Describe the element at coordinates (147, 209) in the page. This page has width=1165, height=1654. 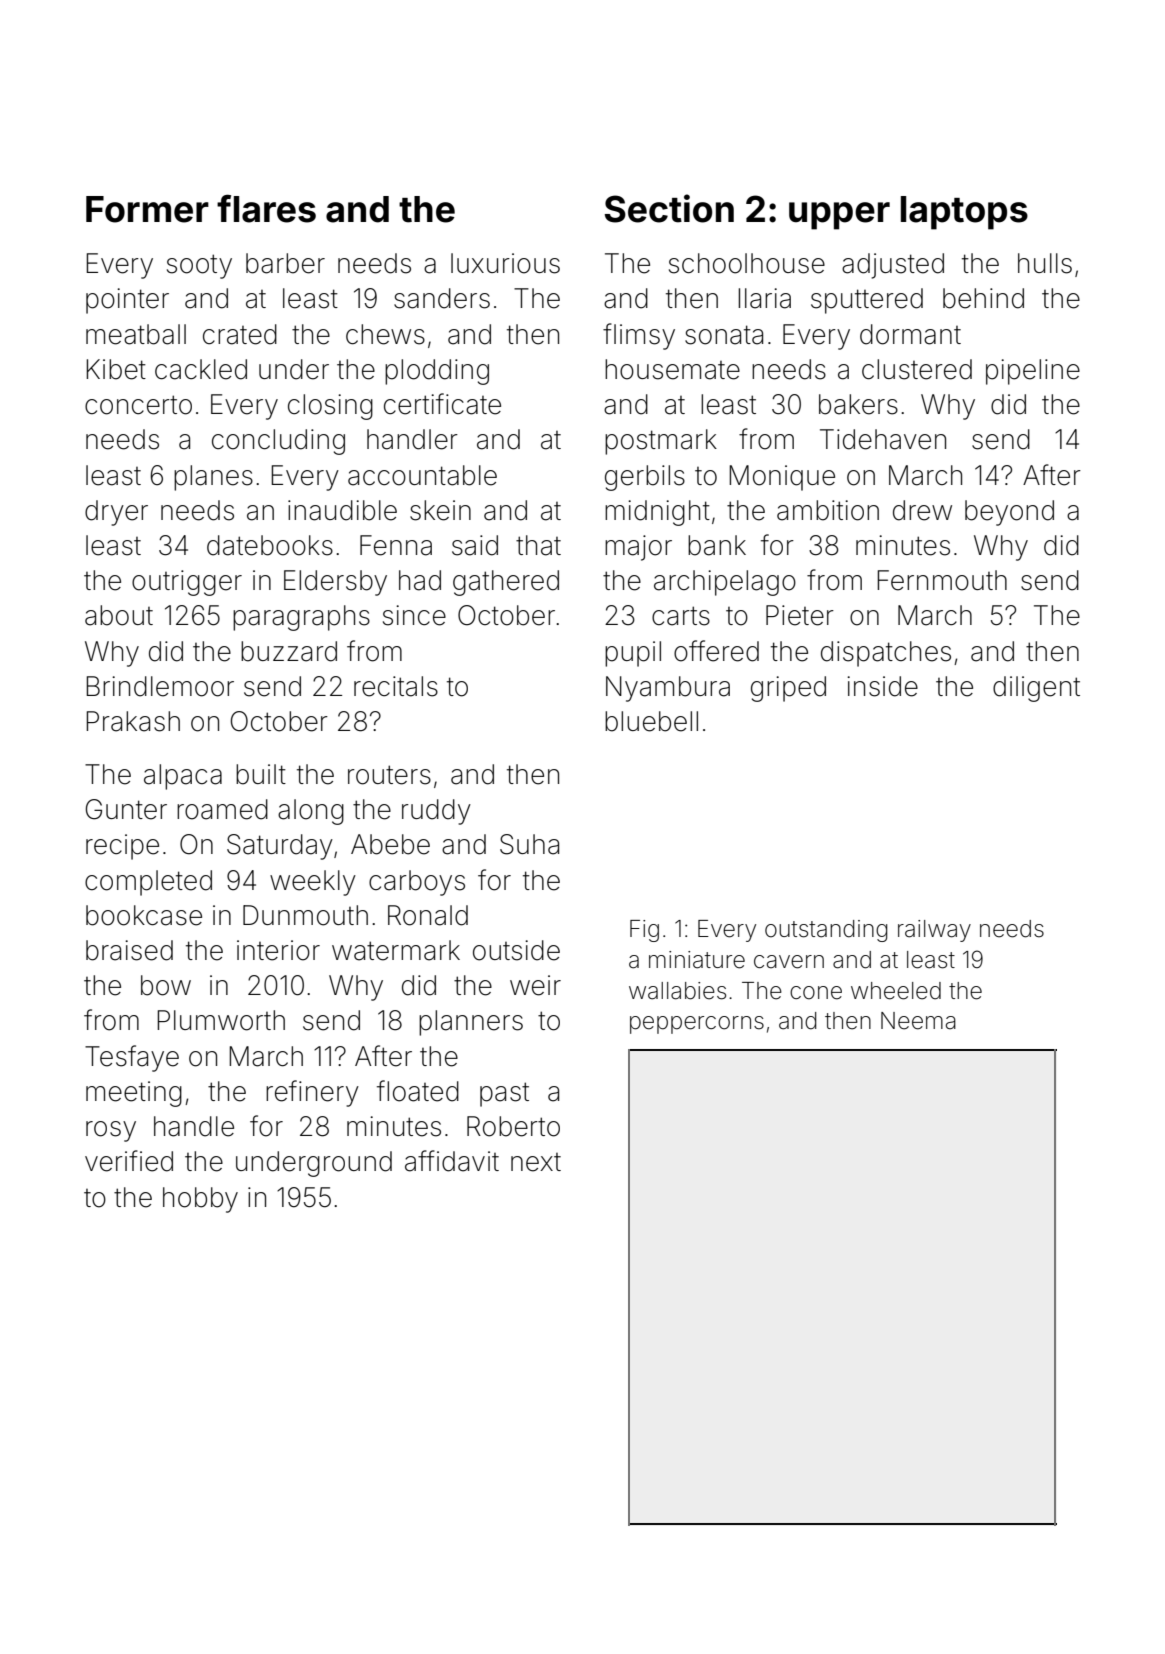
I see `Former` at that location.
